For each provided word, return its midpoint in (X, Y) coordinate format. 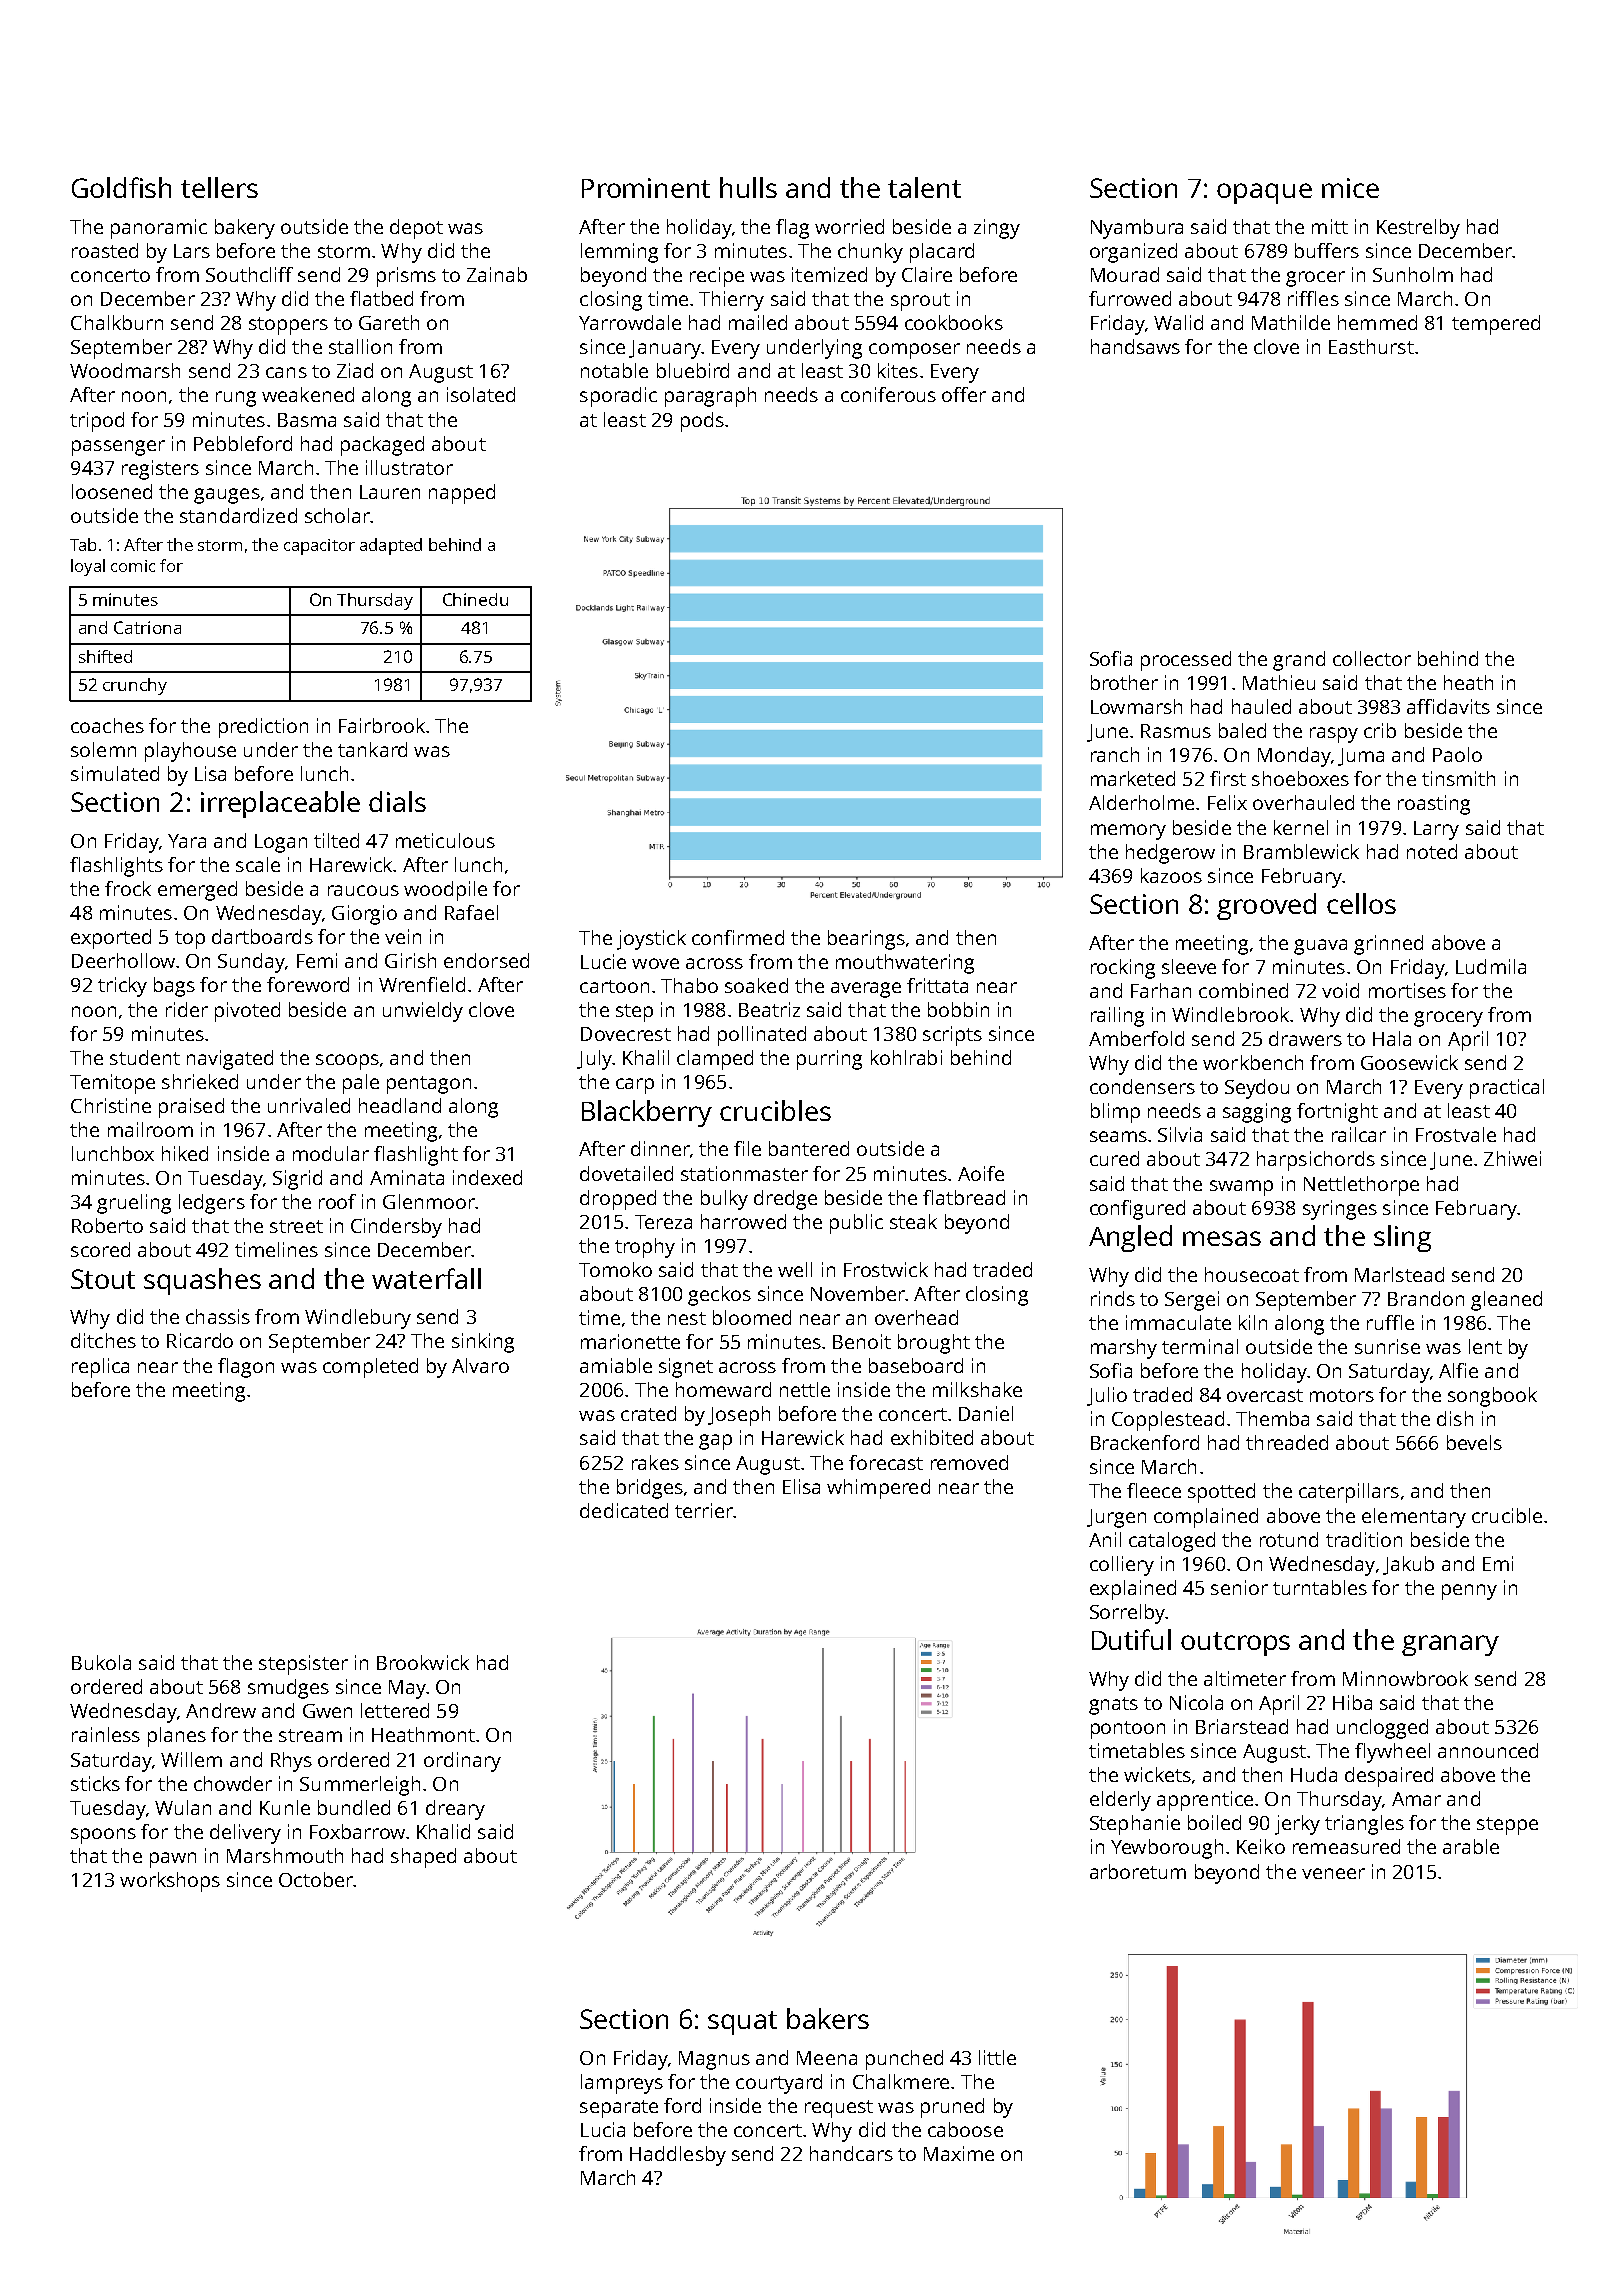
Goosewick (1409, 1062)
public (856, 1224)
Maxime (959, 2153)
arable (1471, 1846)
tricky (122, 987)
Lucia (603, 2129)
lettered (395, 1710)
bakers (828, 2018)
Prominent (646, 188)
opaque (1264, 193)
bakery (245, 229)
